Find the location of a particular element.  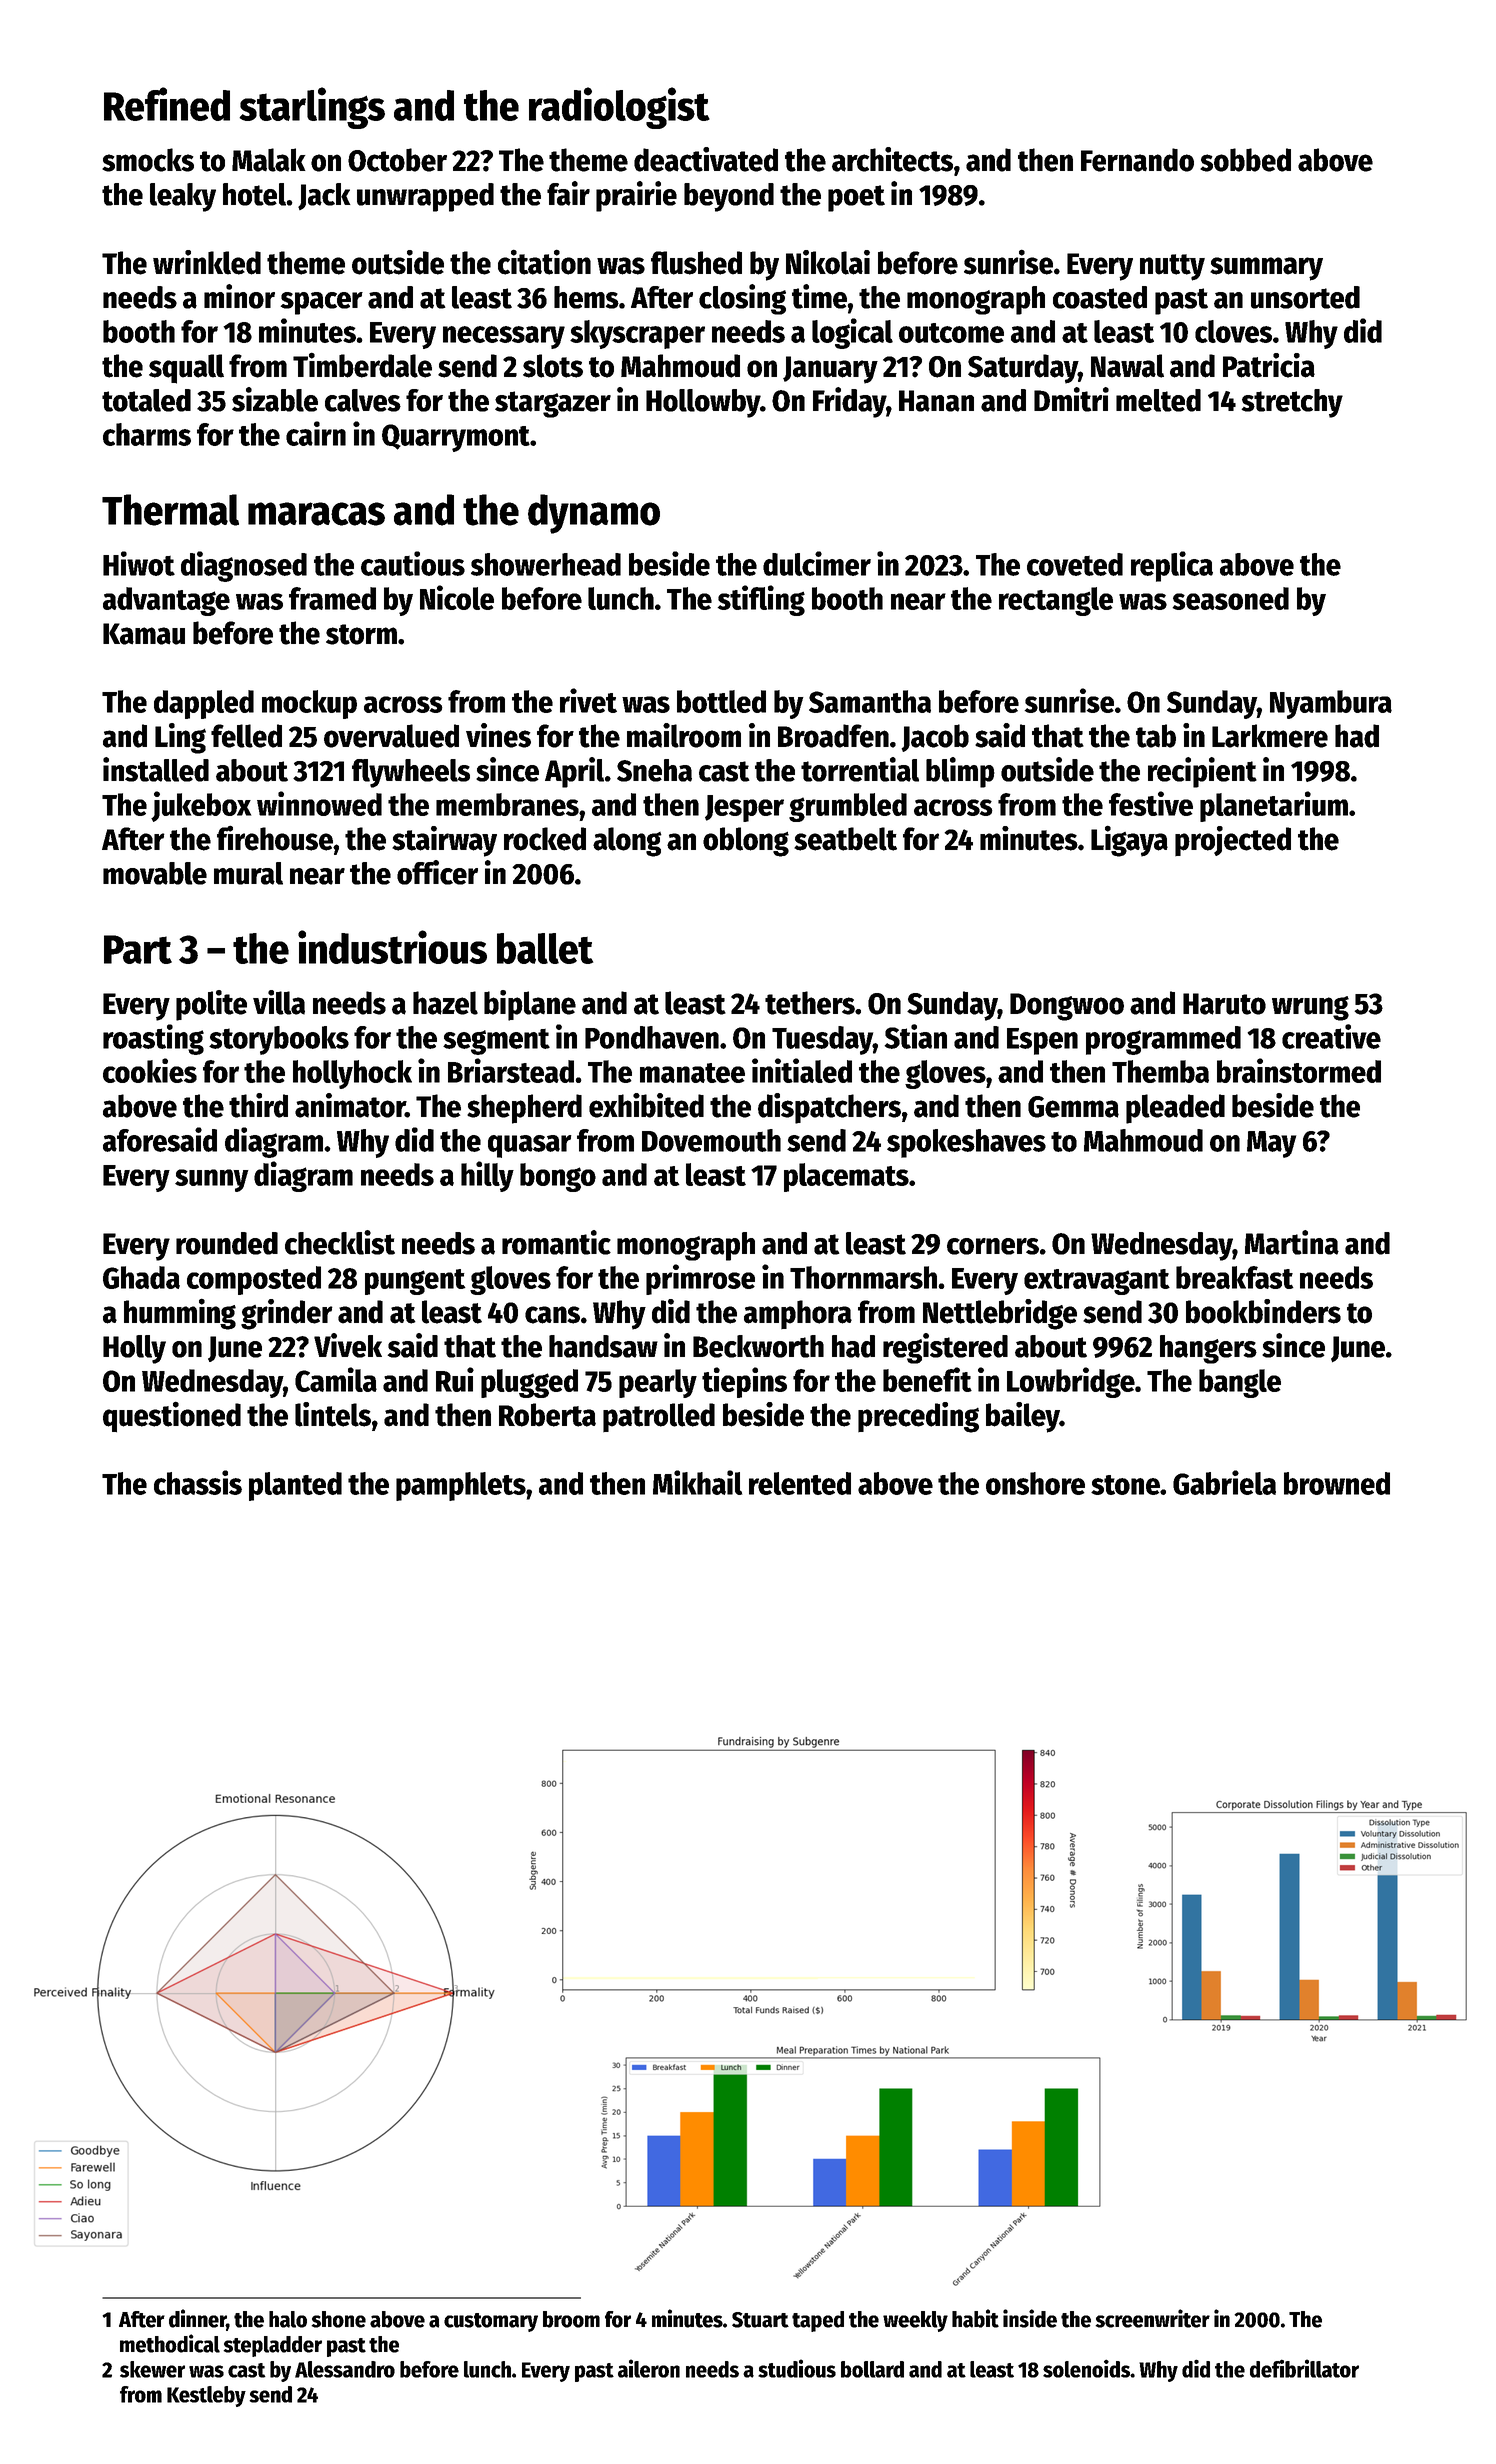

Ligaya is located at coordinates (1129, 841).
